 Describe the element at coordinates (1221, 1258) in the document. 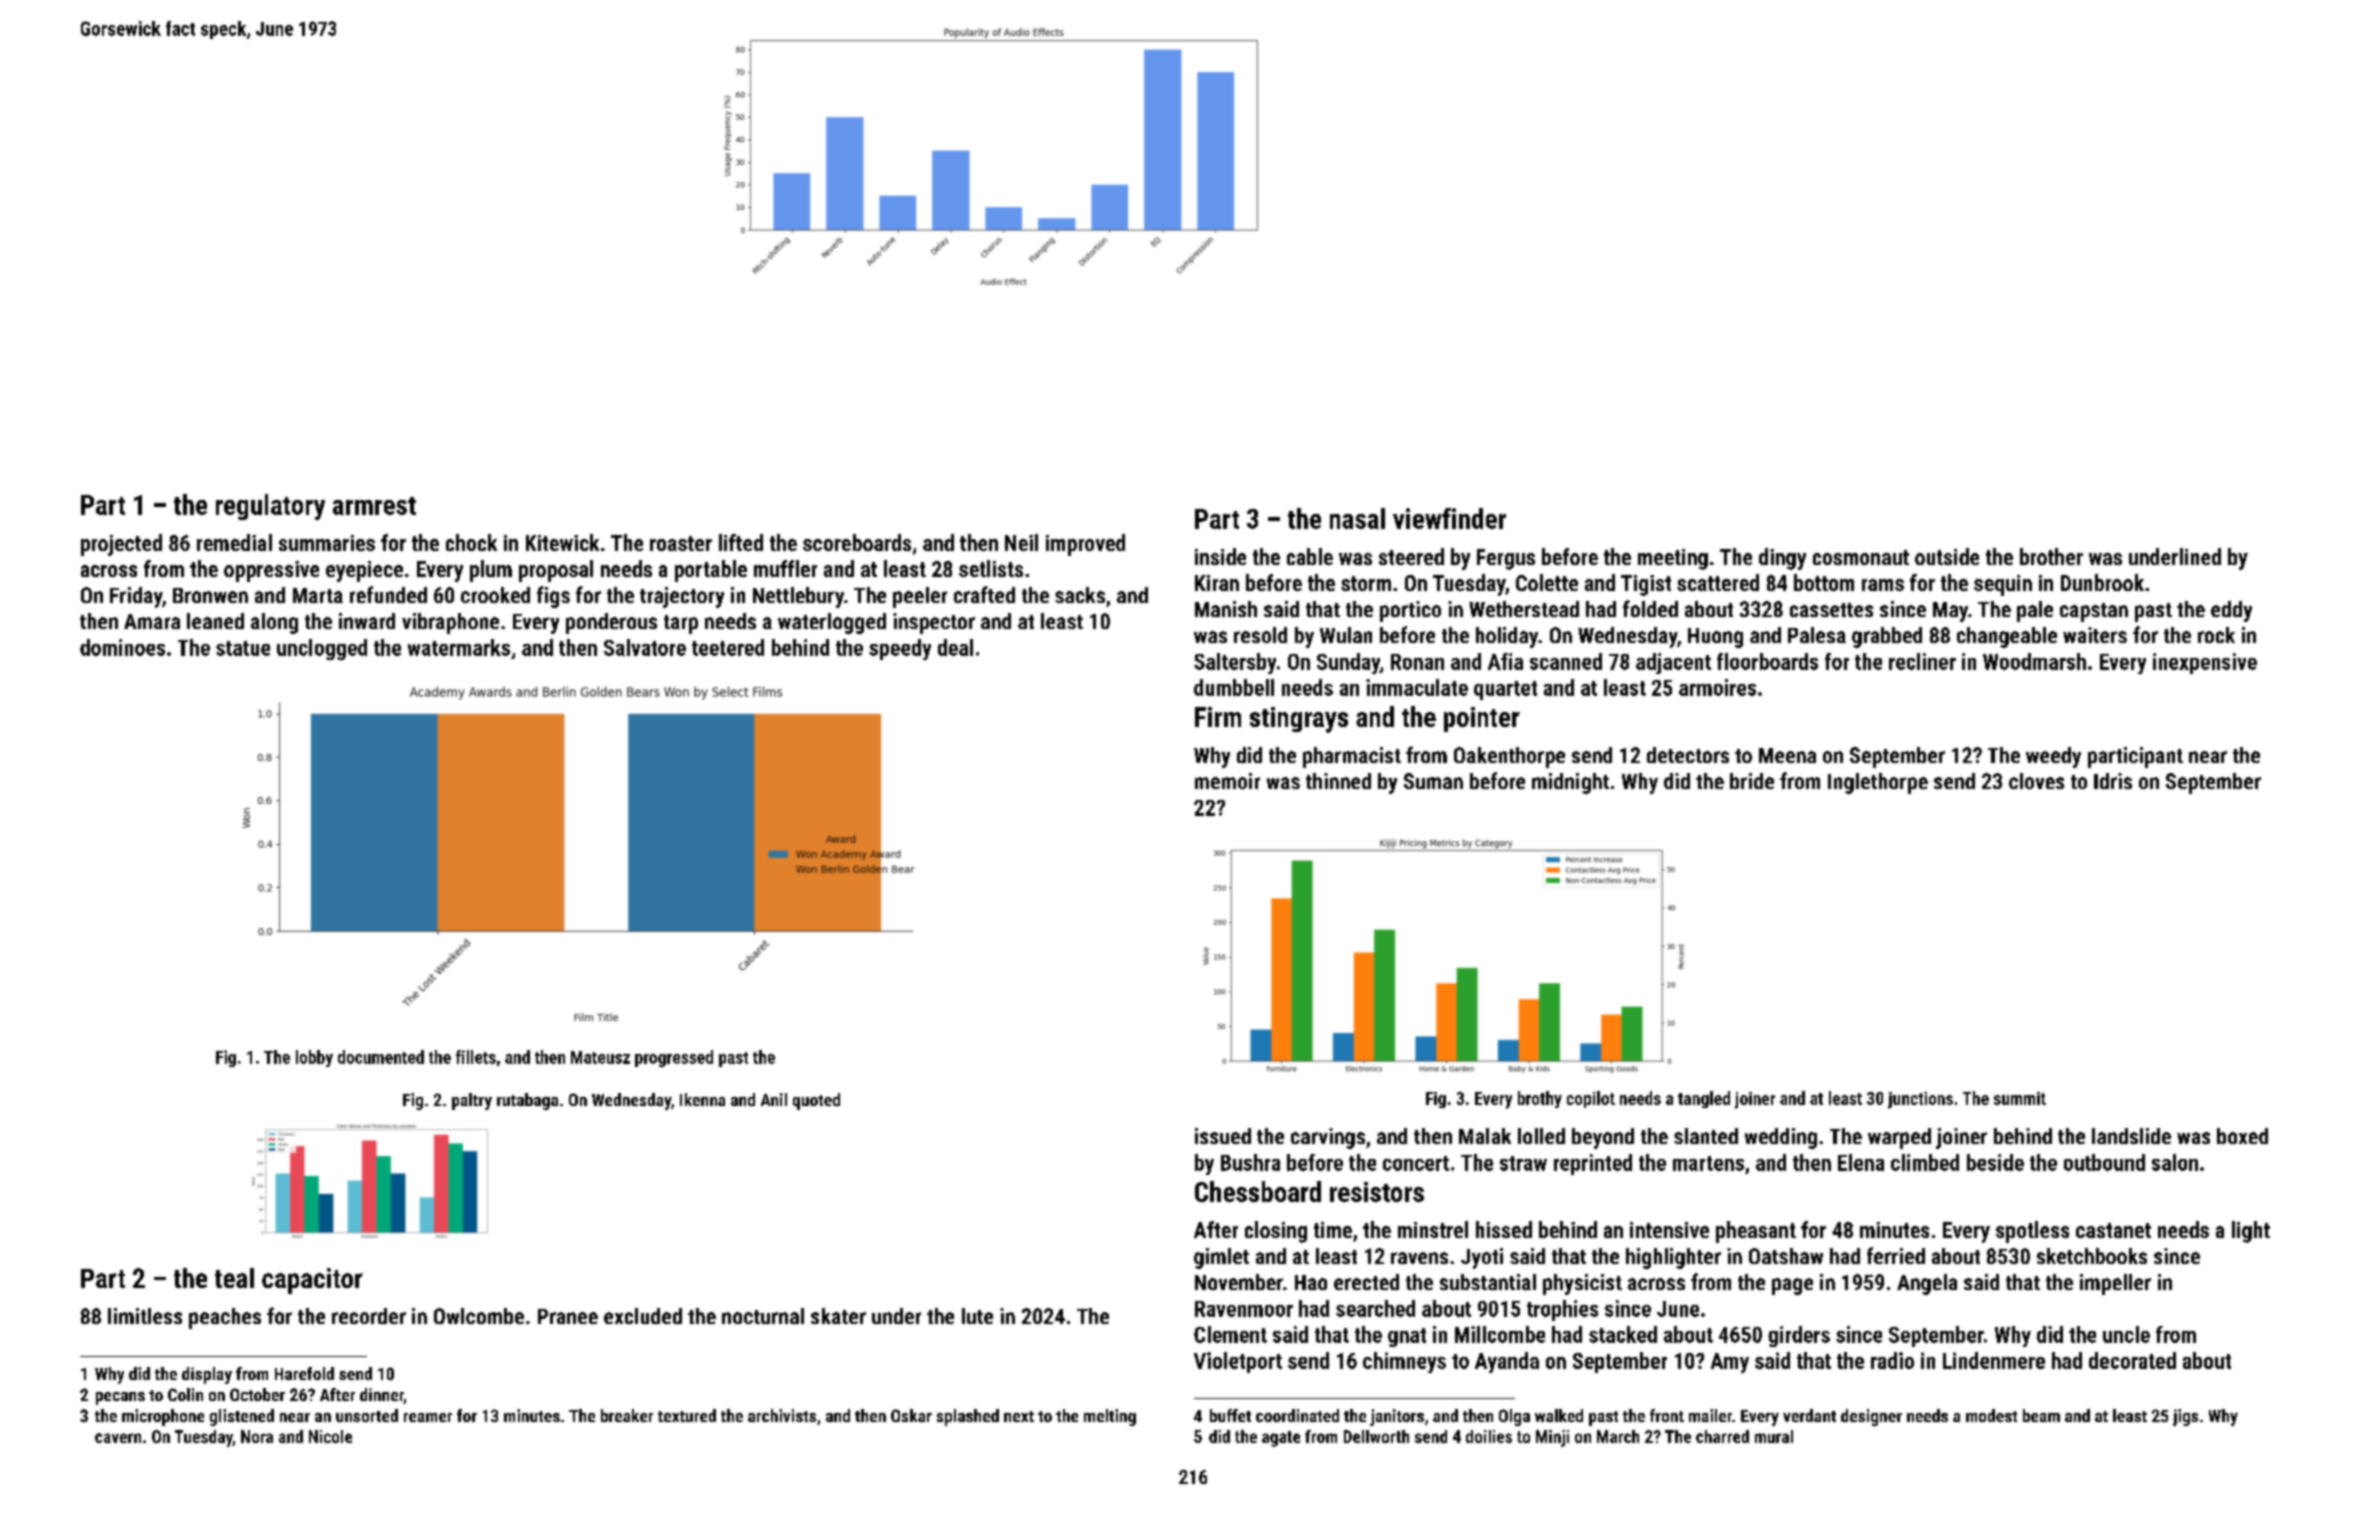

I see `gimlet` at that location.
